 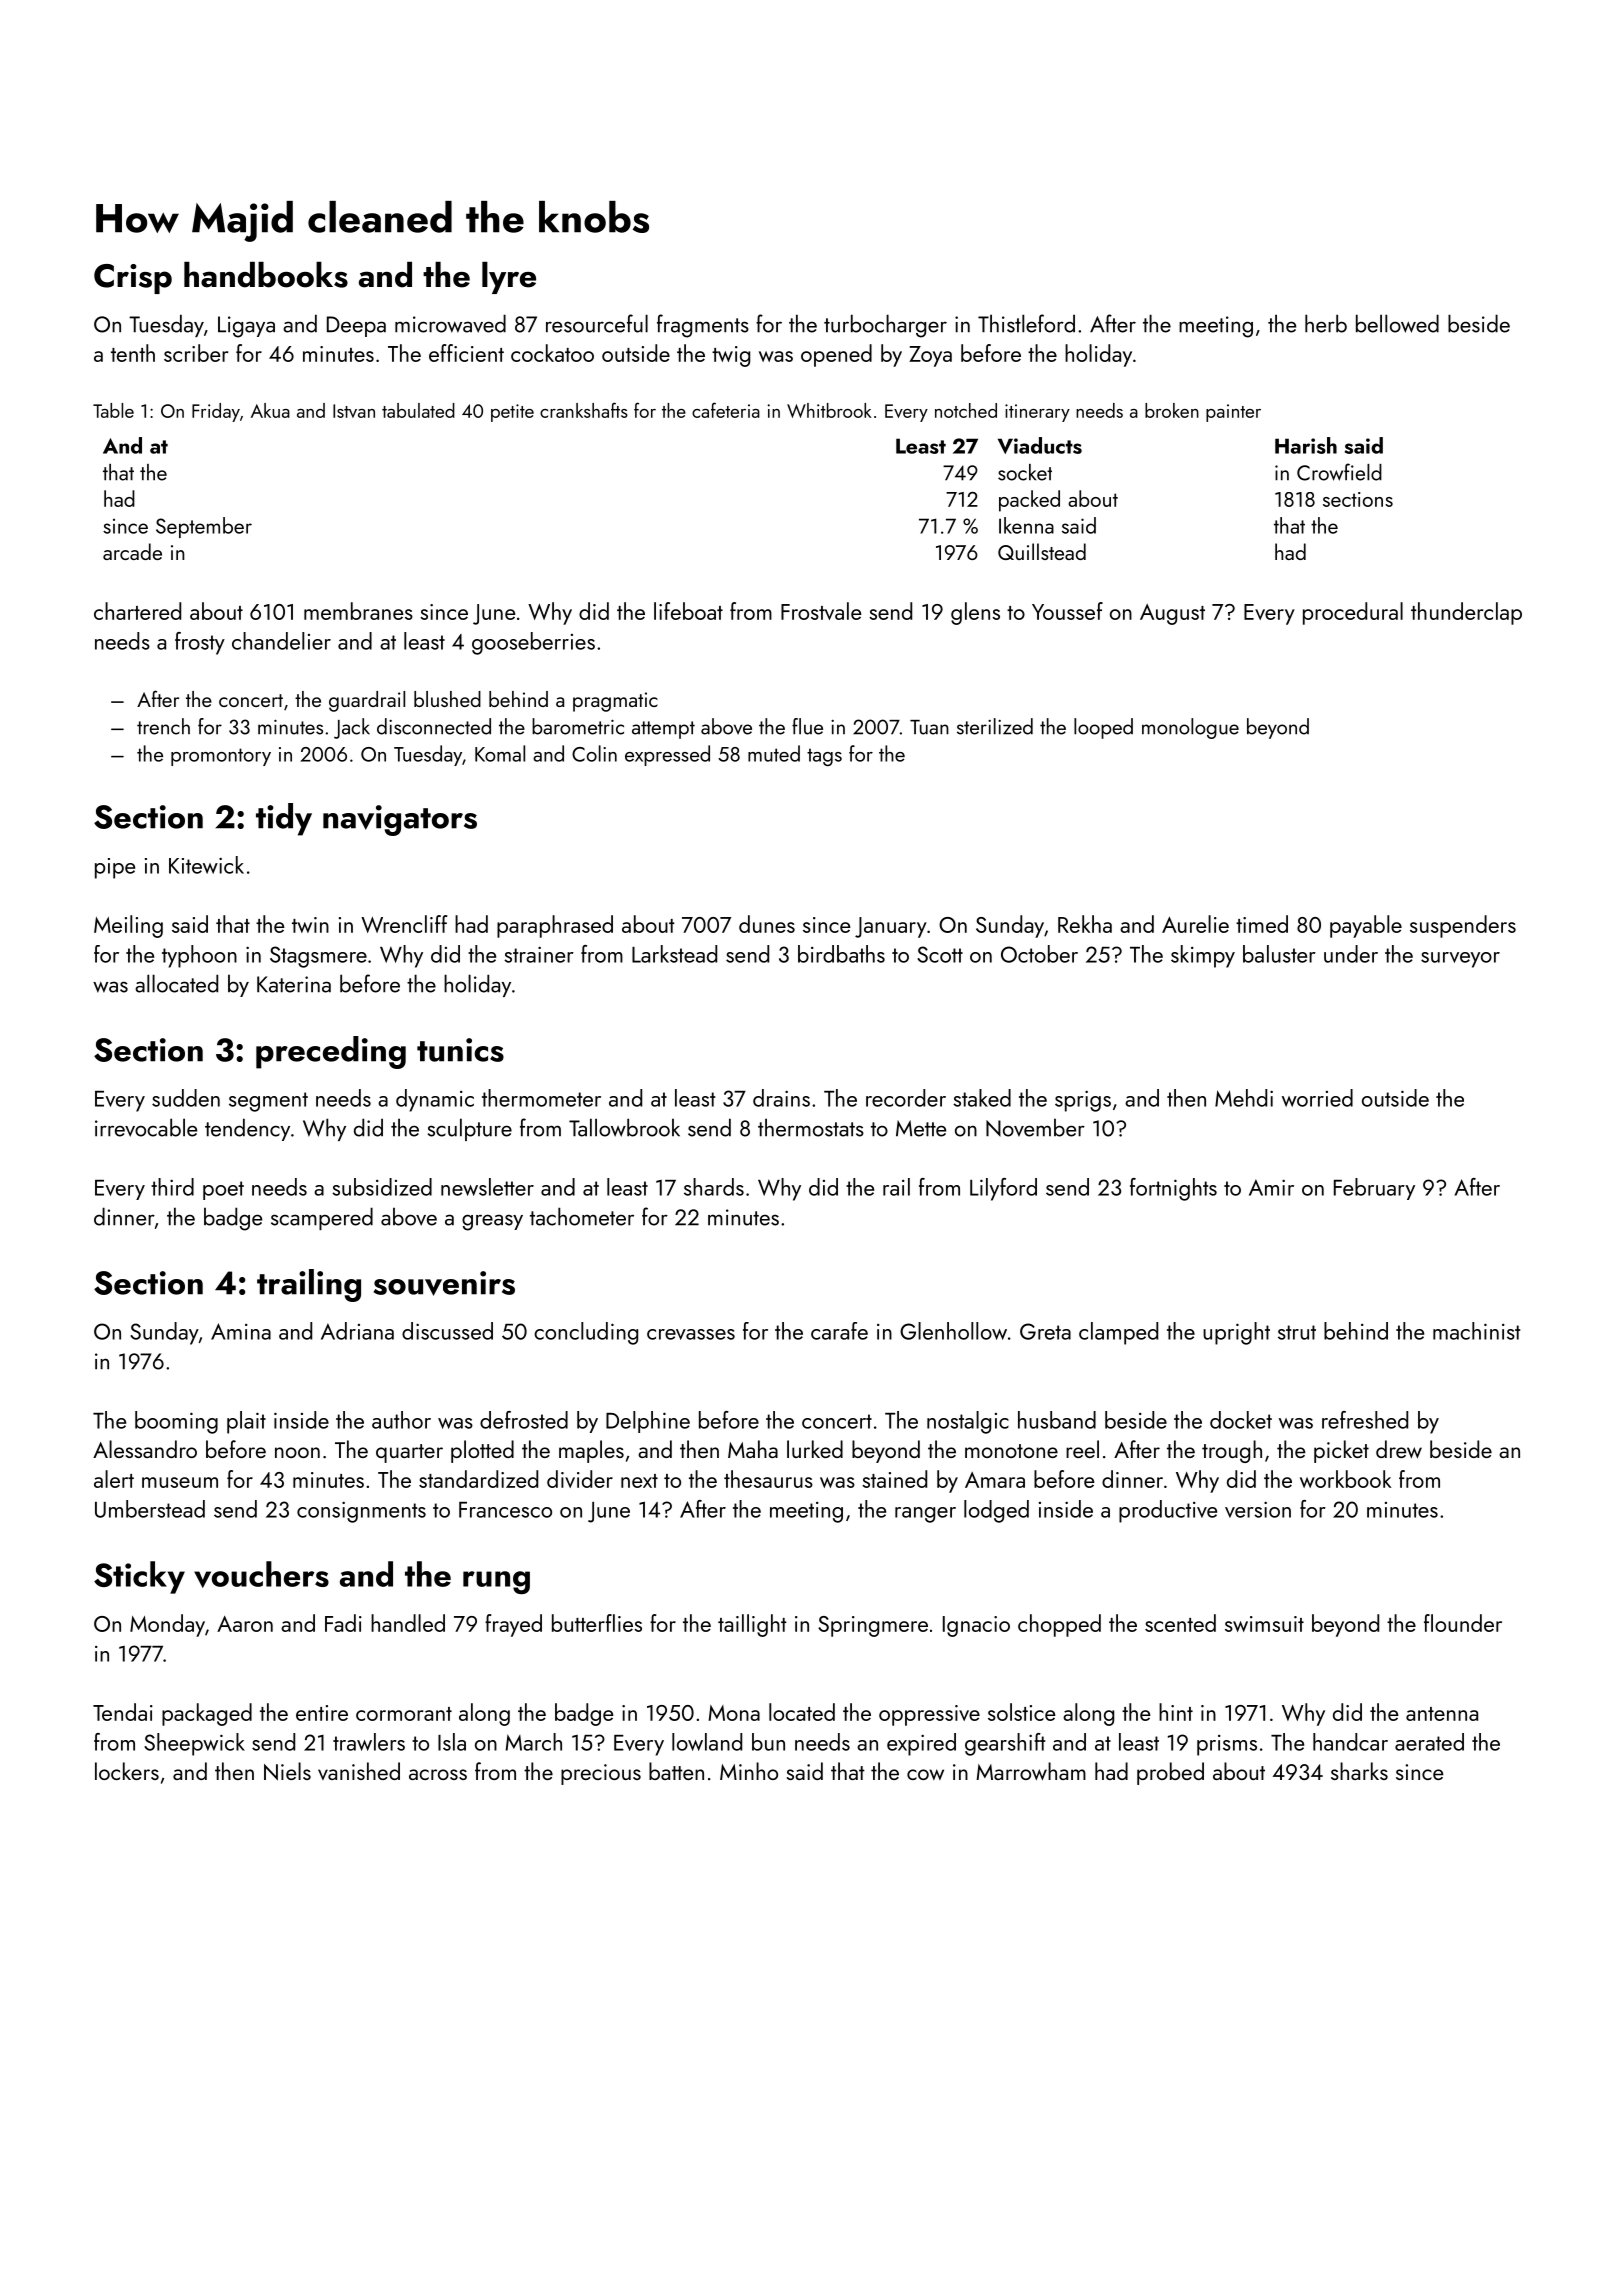 I want to click on procedural, so click(x=1353, y=613).
